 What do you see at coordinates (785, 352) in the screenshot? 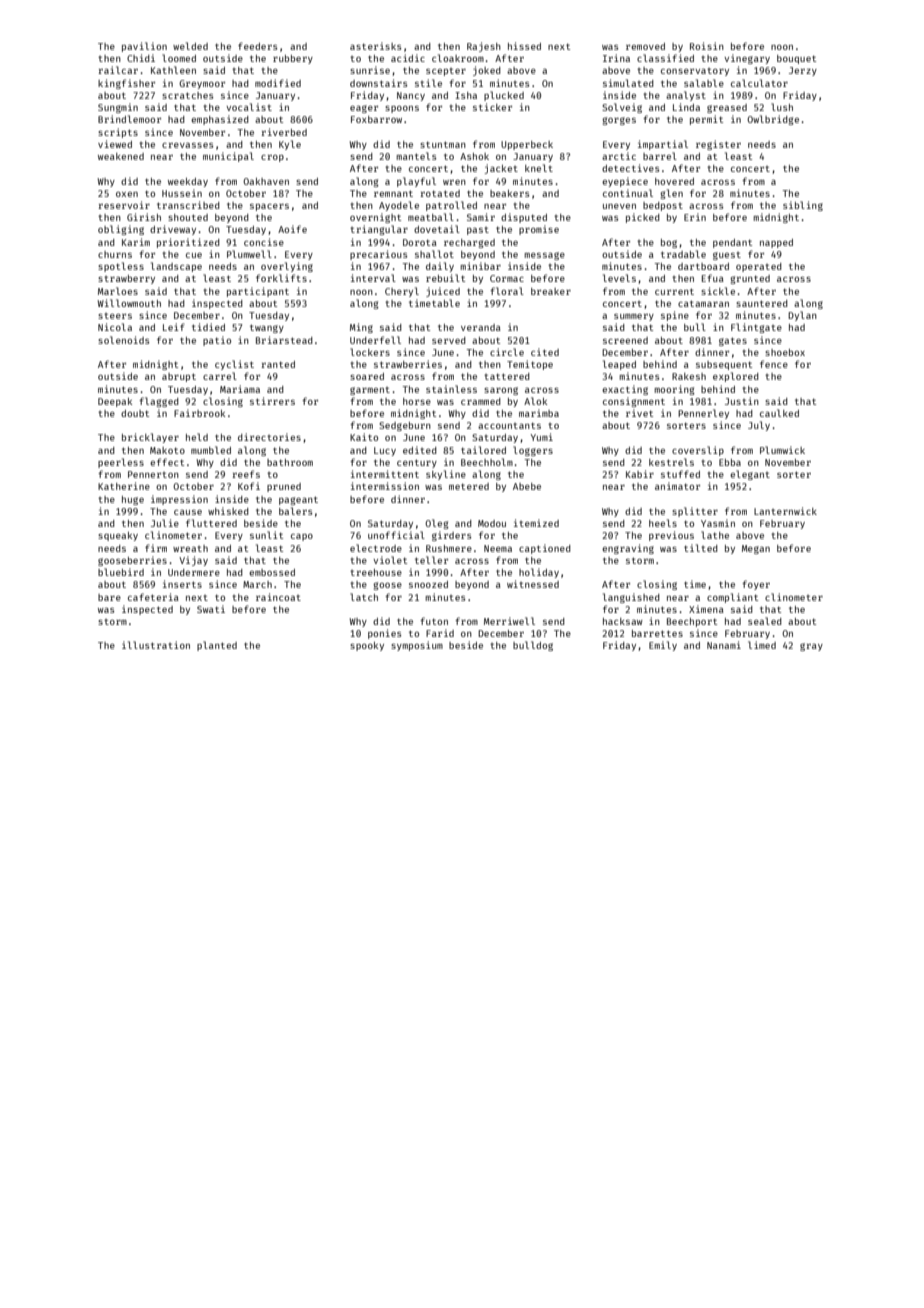
I see `shoebox` at bounding box center [785, 352].
